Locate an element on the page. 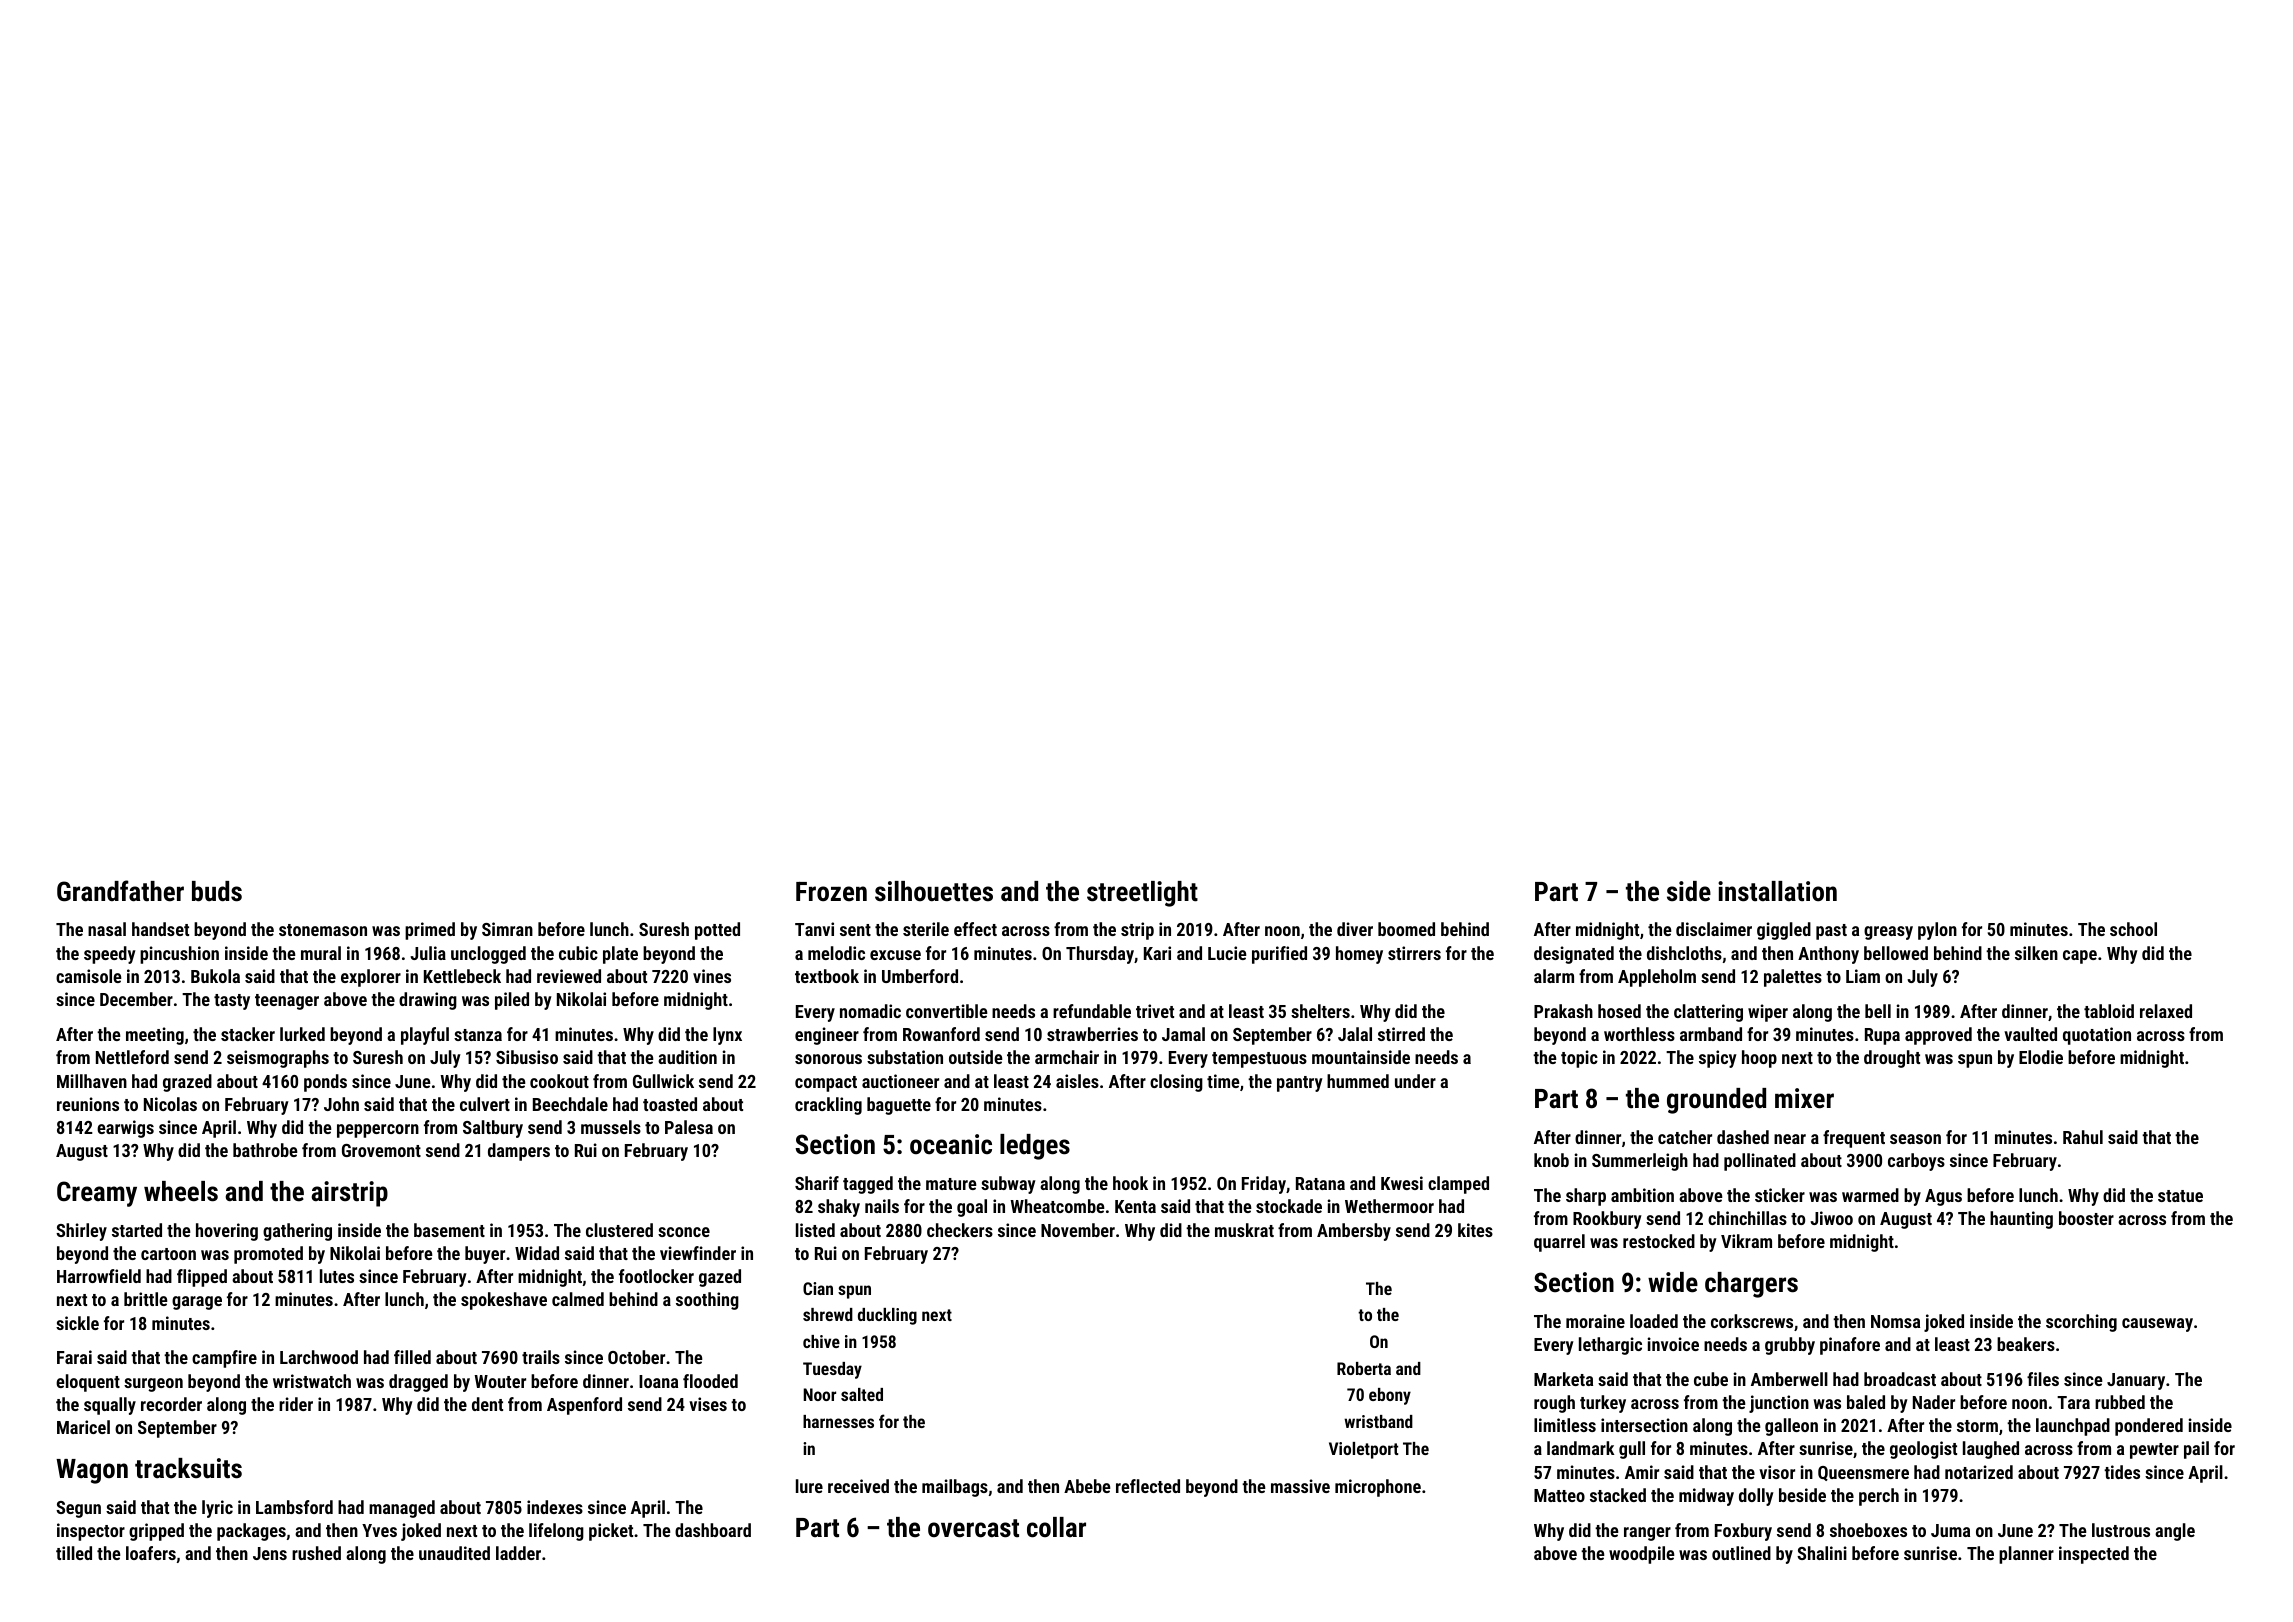 Image resolution: width=2293 pixels, height=1622 pixels. Frozen is located at coordinates (831, 892).
